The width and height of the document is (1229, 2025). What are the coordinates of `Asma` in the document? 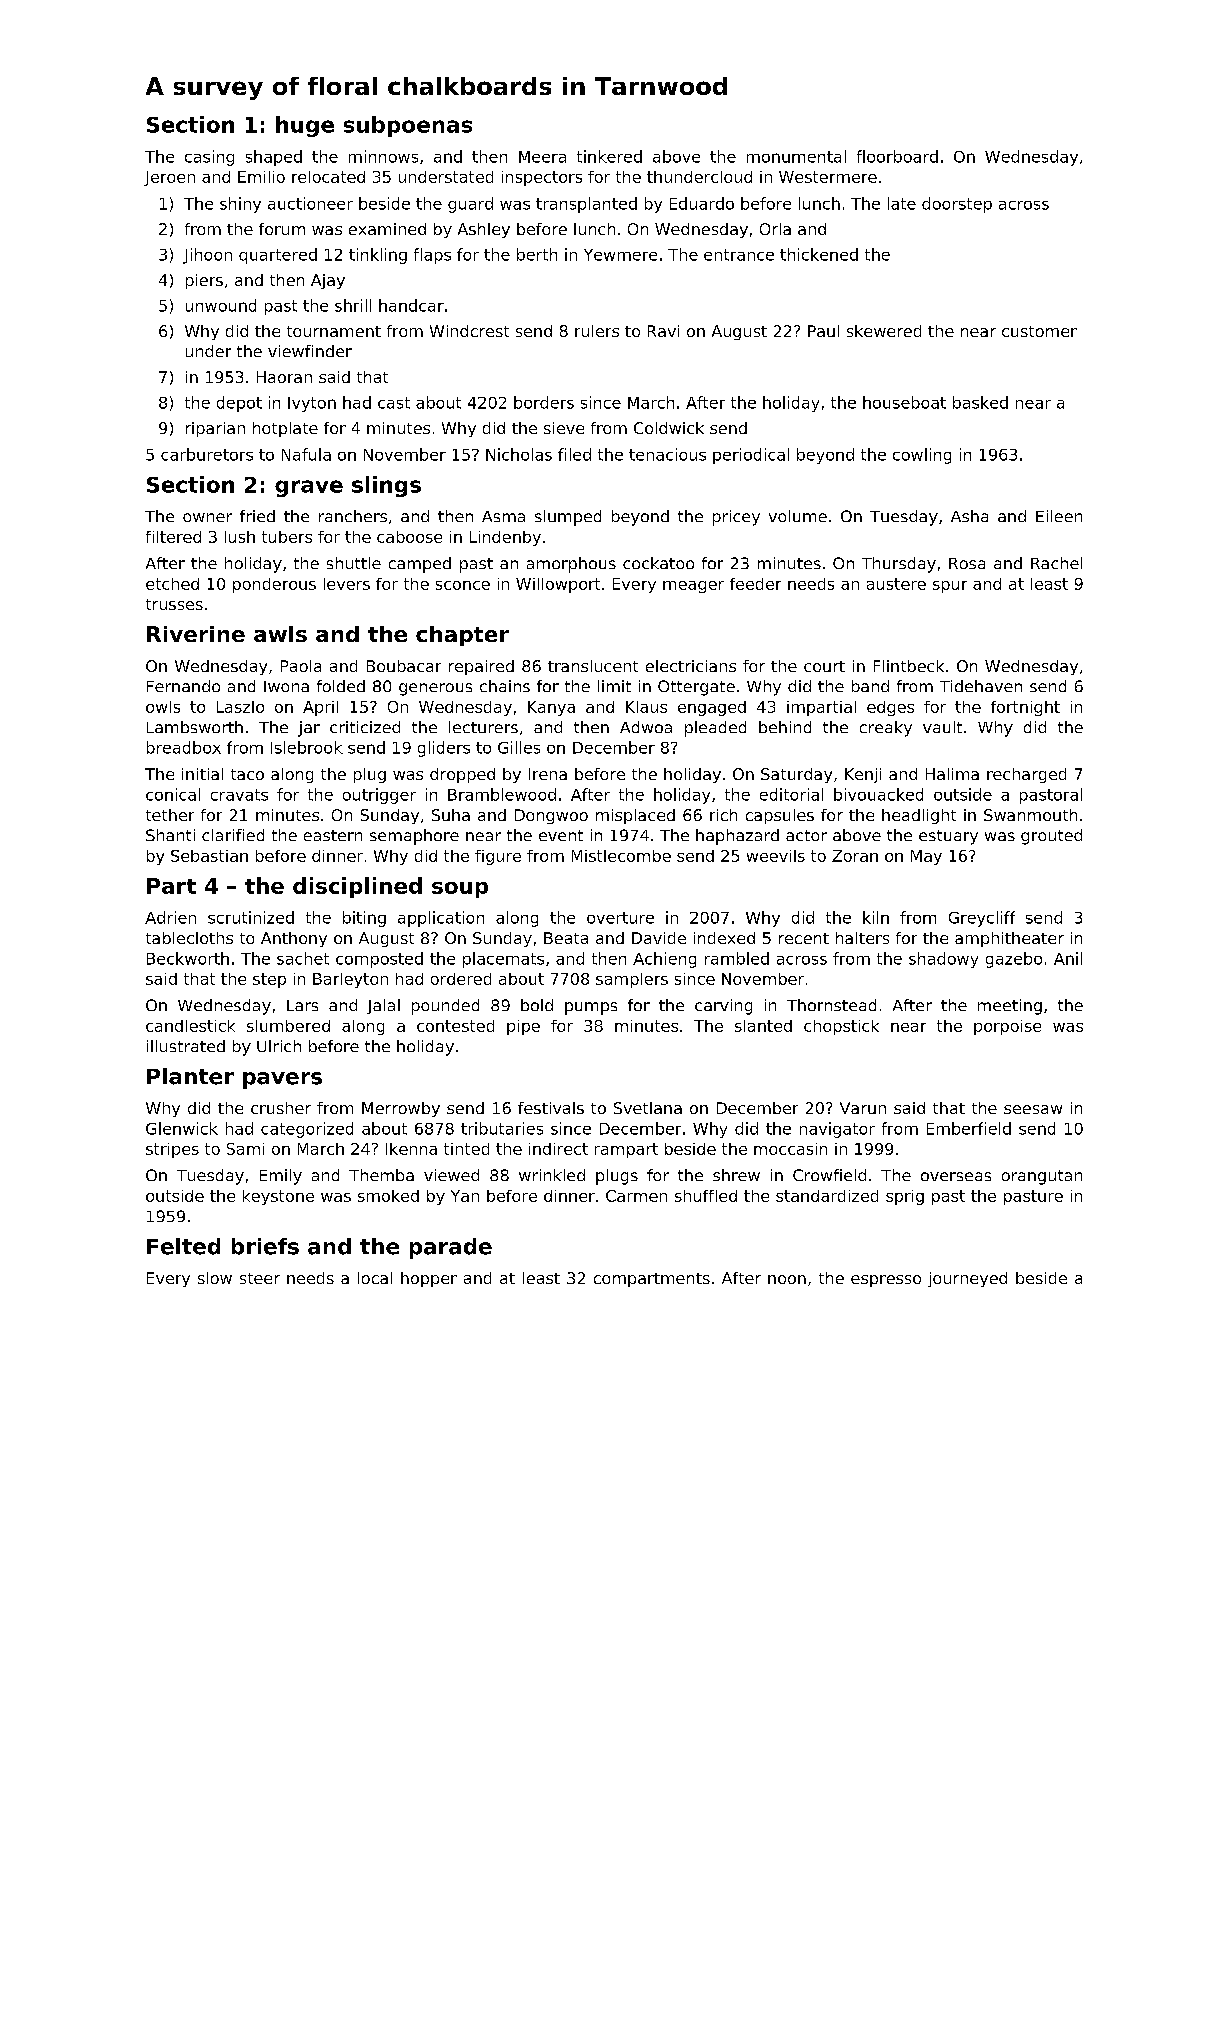 It's located at (503, 516).
